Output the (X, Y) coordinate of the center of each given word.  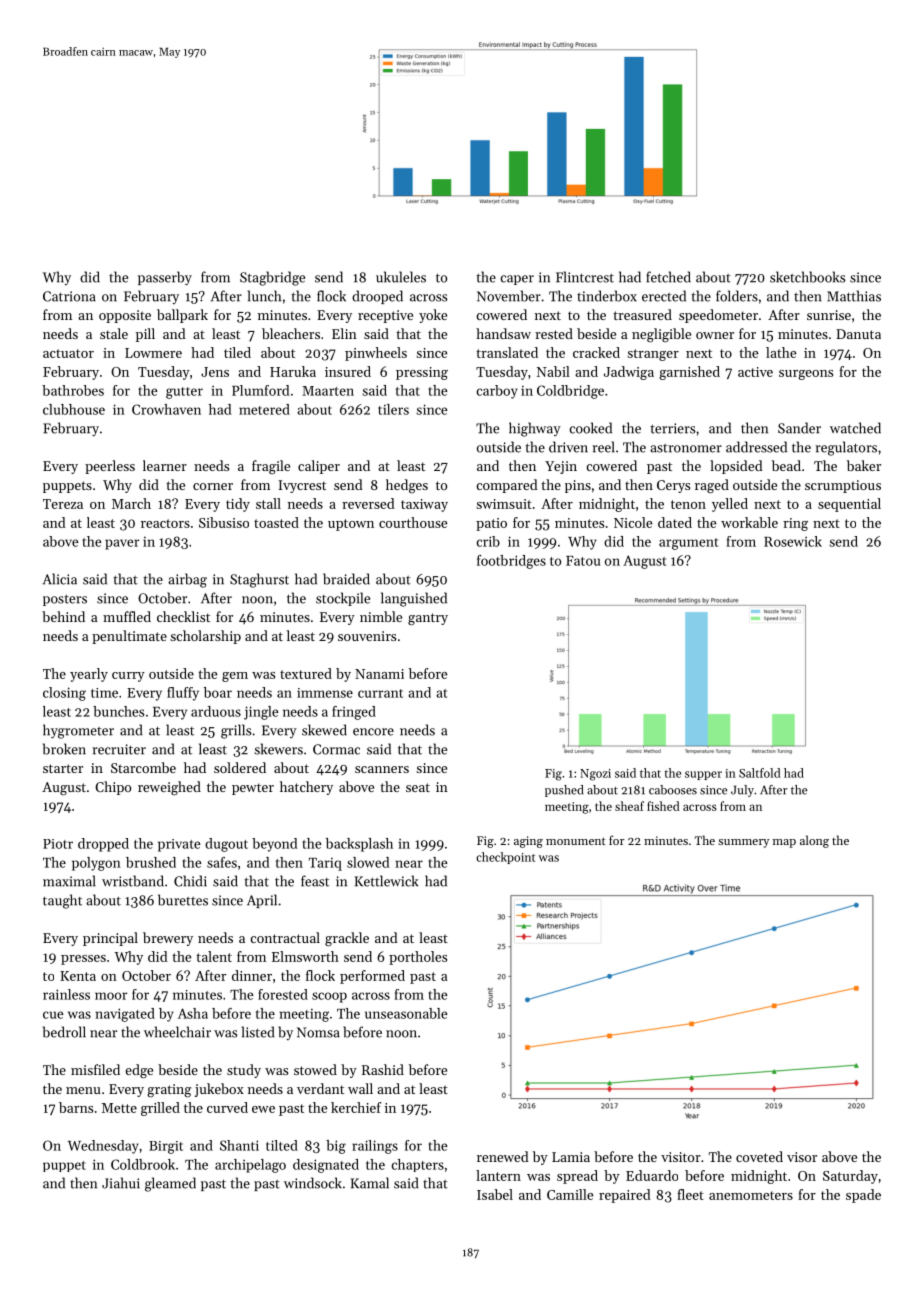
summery (743, 843)
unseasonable (406, 1013)
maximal (69, 881)
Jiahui (121, 1183)
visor (802, 1157)
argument (688, 544)
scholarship (205, 637)
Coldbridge (570, 392)
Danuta (858, 334)
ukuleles (401, 277)
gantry (428, 619)
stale (114, 333)
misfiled (95, 1069)
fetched (668, 277)
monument (576, 841)
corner (213, 486)
